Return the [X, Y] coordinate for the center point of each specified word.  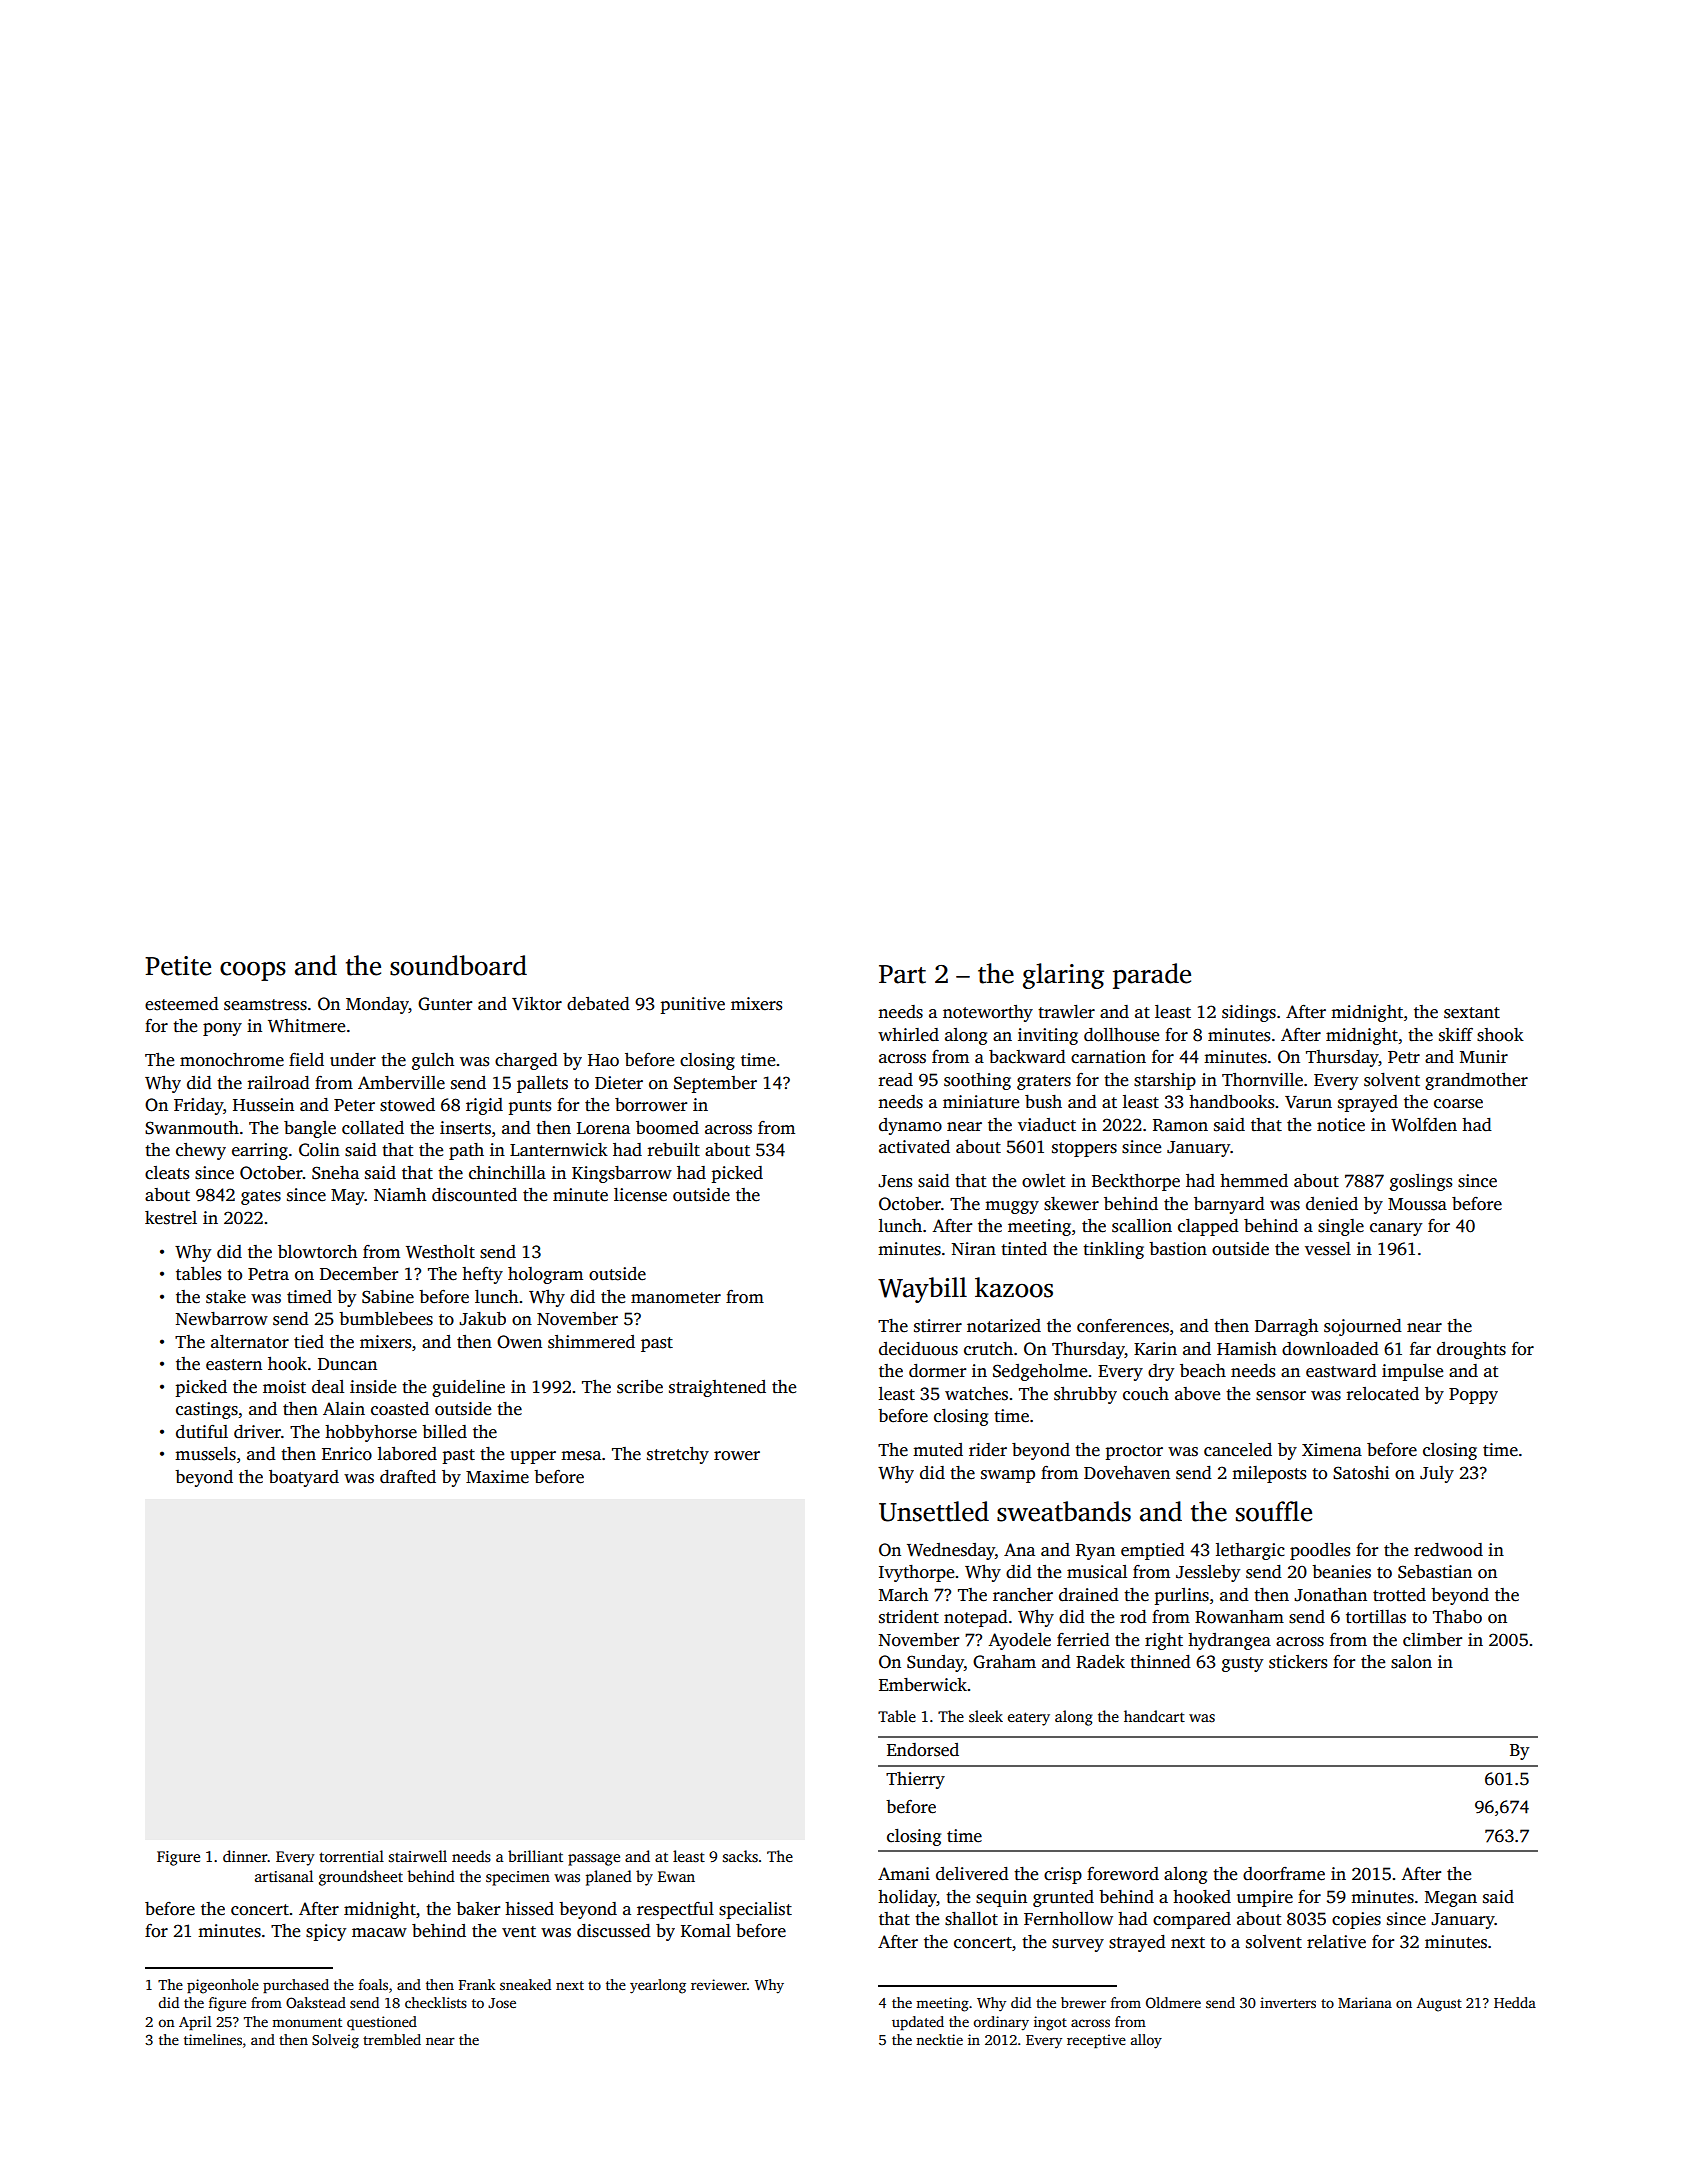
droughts [1471, 1350]
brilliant [535, 1856]
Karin [1155, 1348]
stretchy [678, 1455]
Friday [198, 1106]
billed [444, 1432]
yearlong [658, 1986]
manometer [676, 1298]
